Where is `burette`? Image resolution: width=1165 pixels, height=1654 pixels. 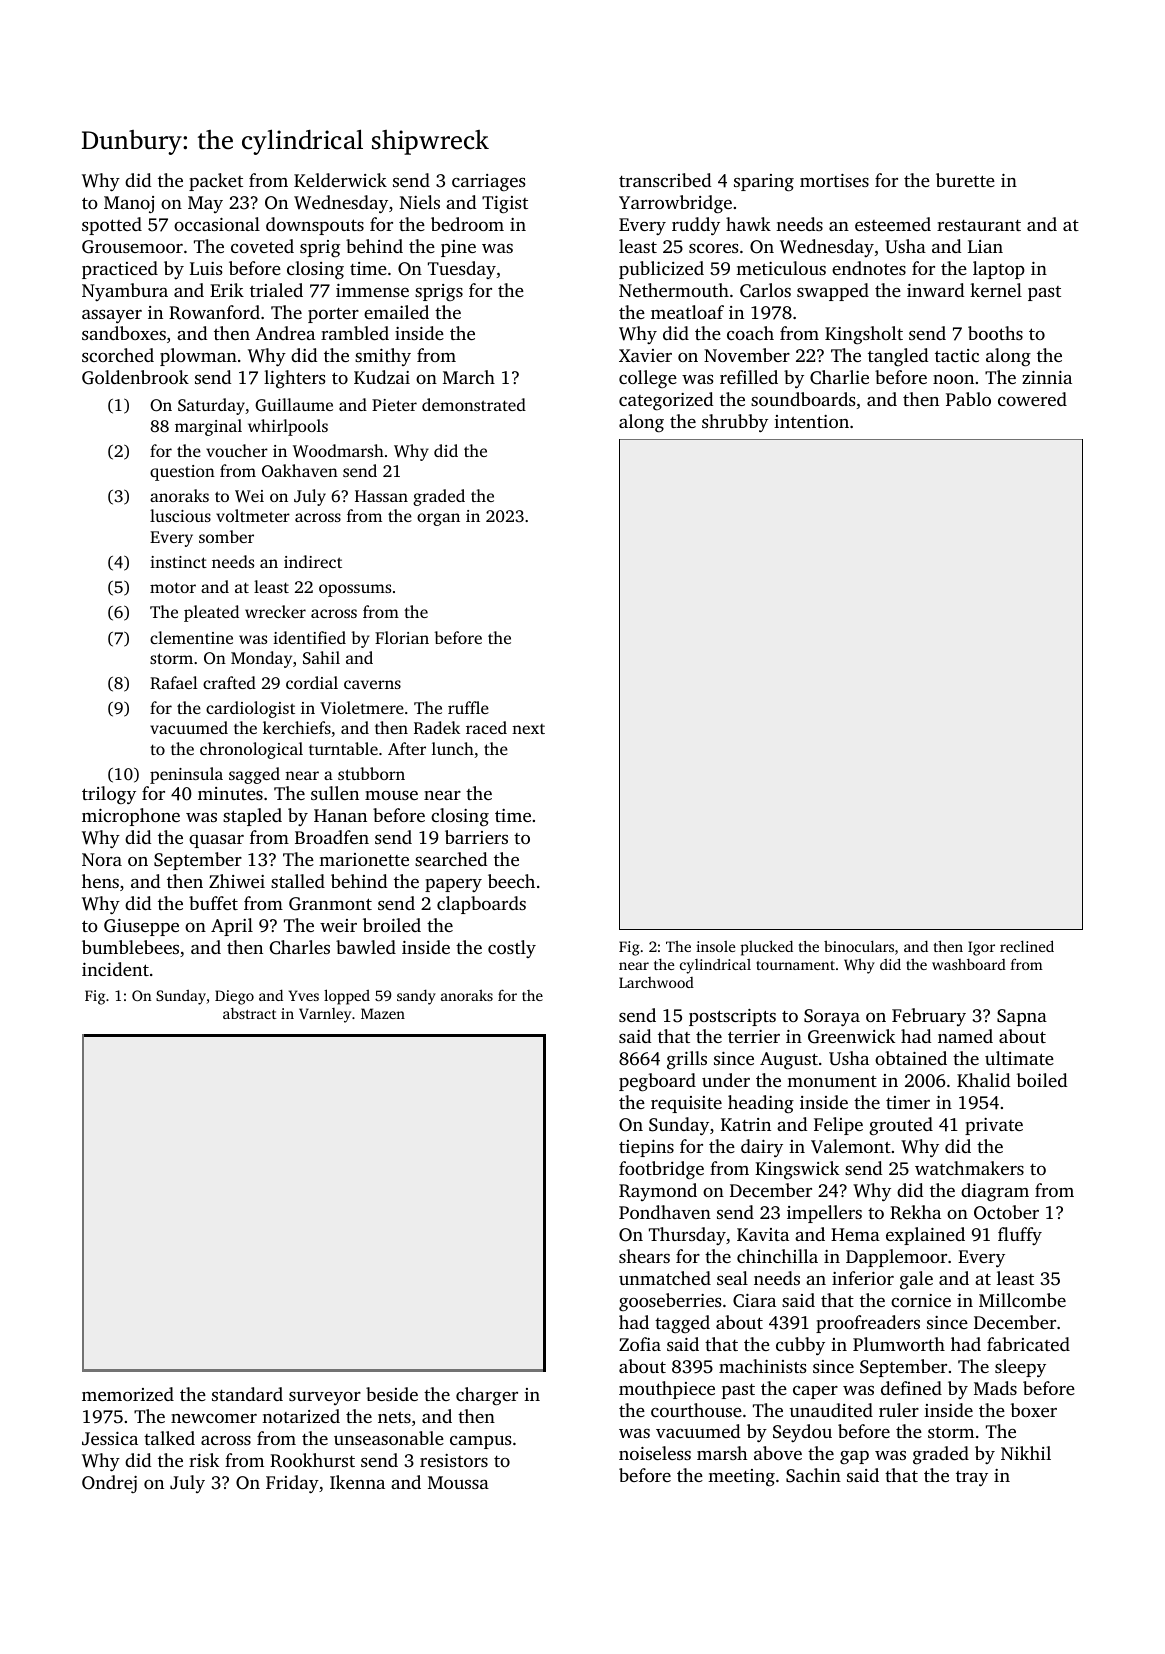
burette is located at coordinates (965, 180).
